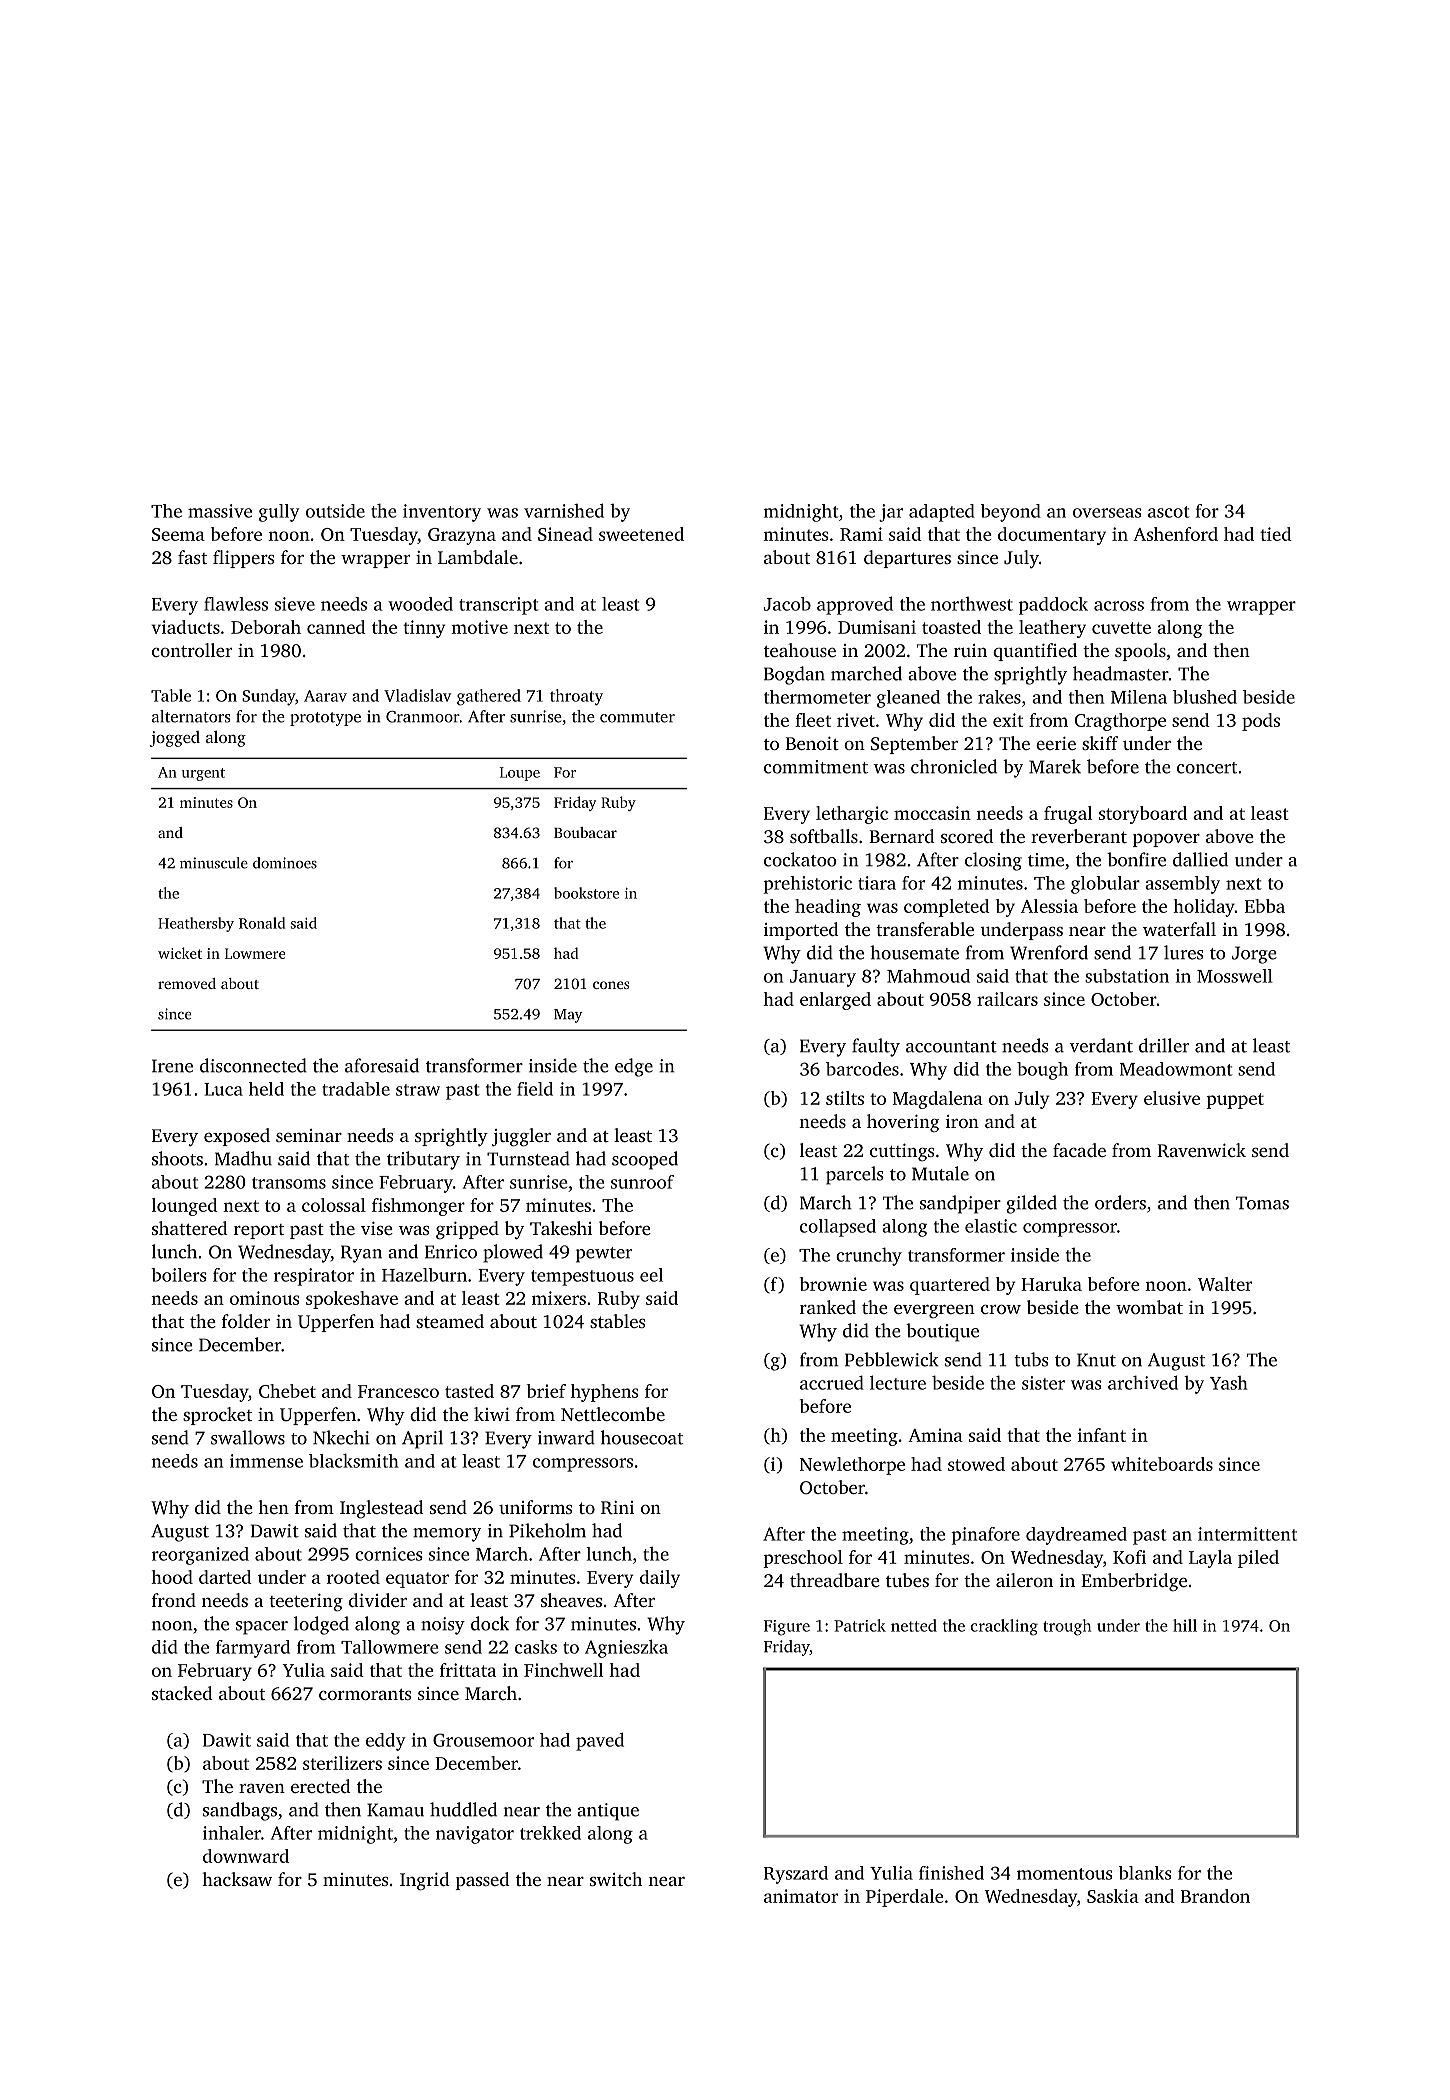 Image resolution: width=1450 pixels, height=2100 pixels. Describe the element at coordinates (1113, 1896) in the document. I see `Saskia` at that location.
